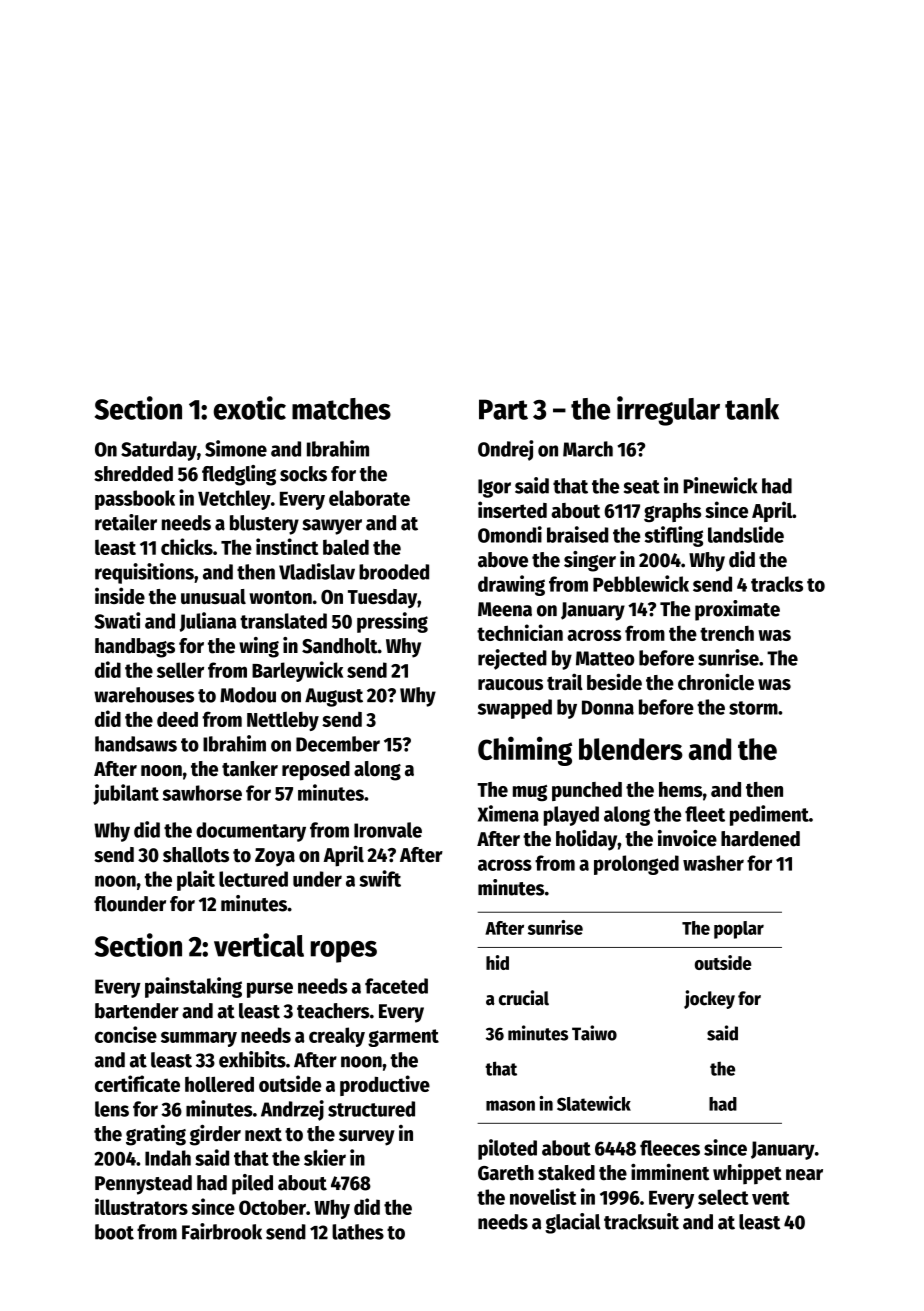  What do you see at coordinates (126, 522) in the page?
I see `retailer` at bounding box center [126, 522].
